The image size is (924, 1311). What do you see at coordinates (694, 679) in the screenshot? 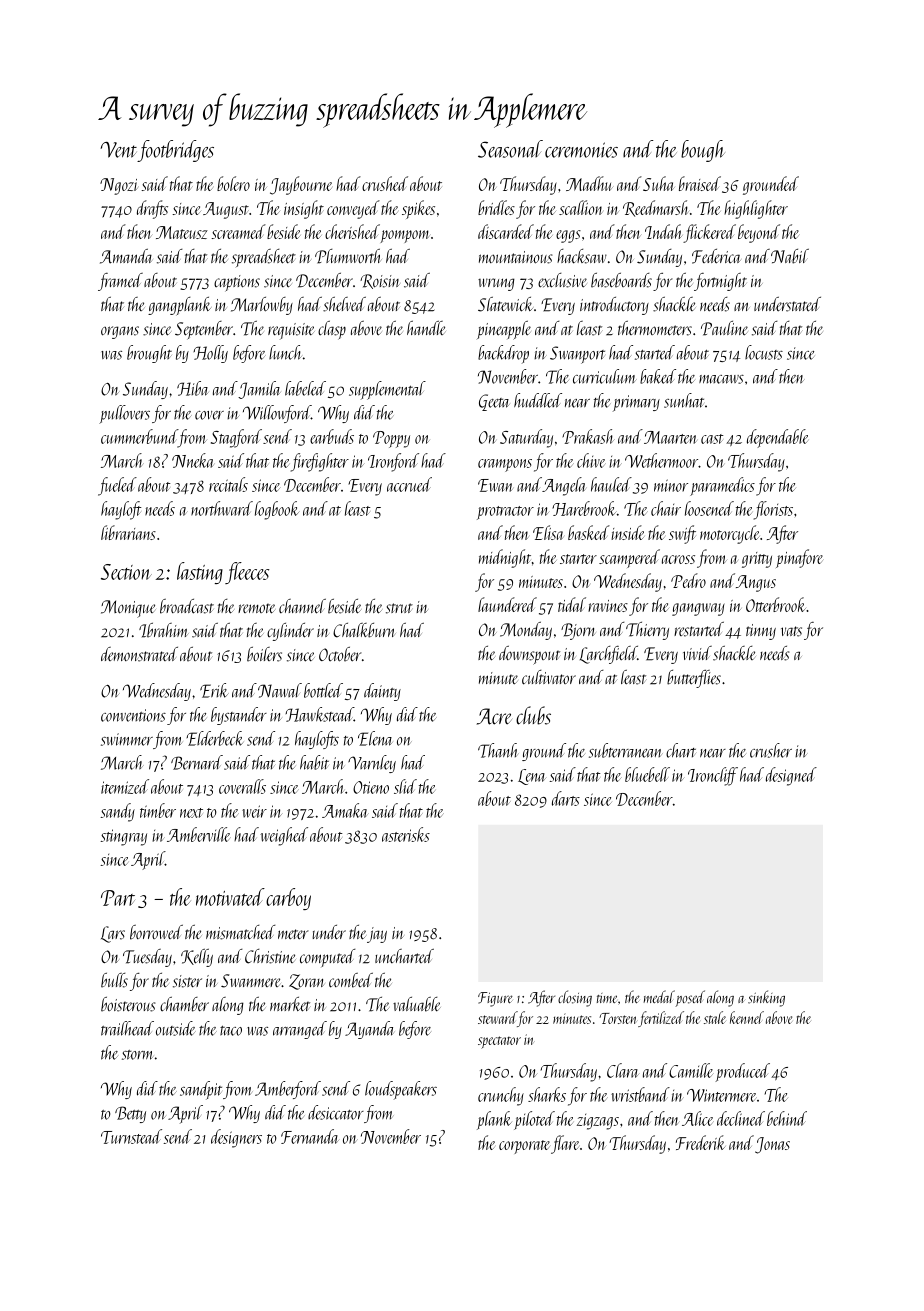
I see `butterflies` at bounding box center [694, 679].
